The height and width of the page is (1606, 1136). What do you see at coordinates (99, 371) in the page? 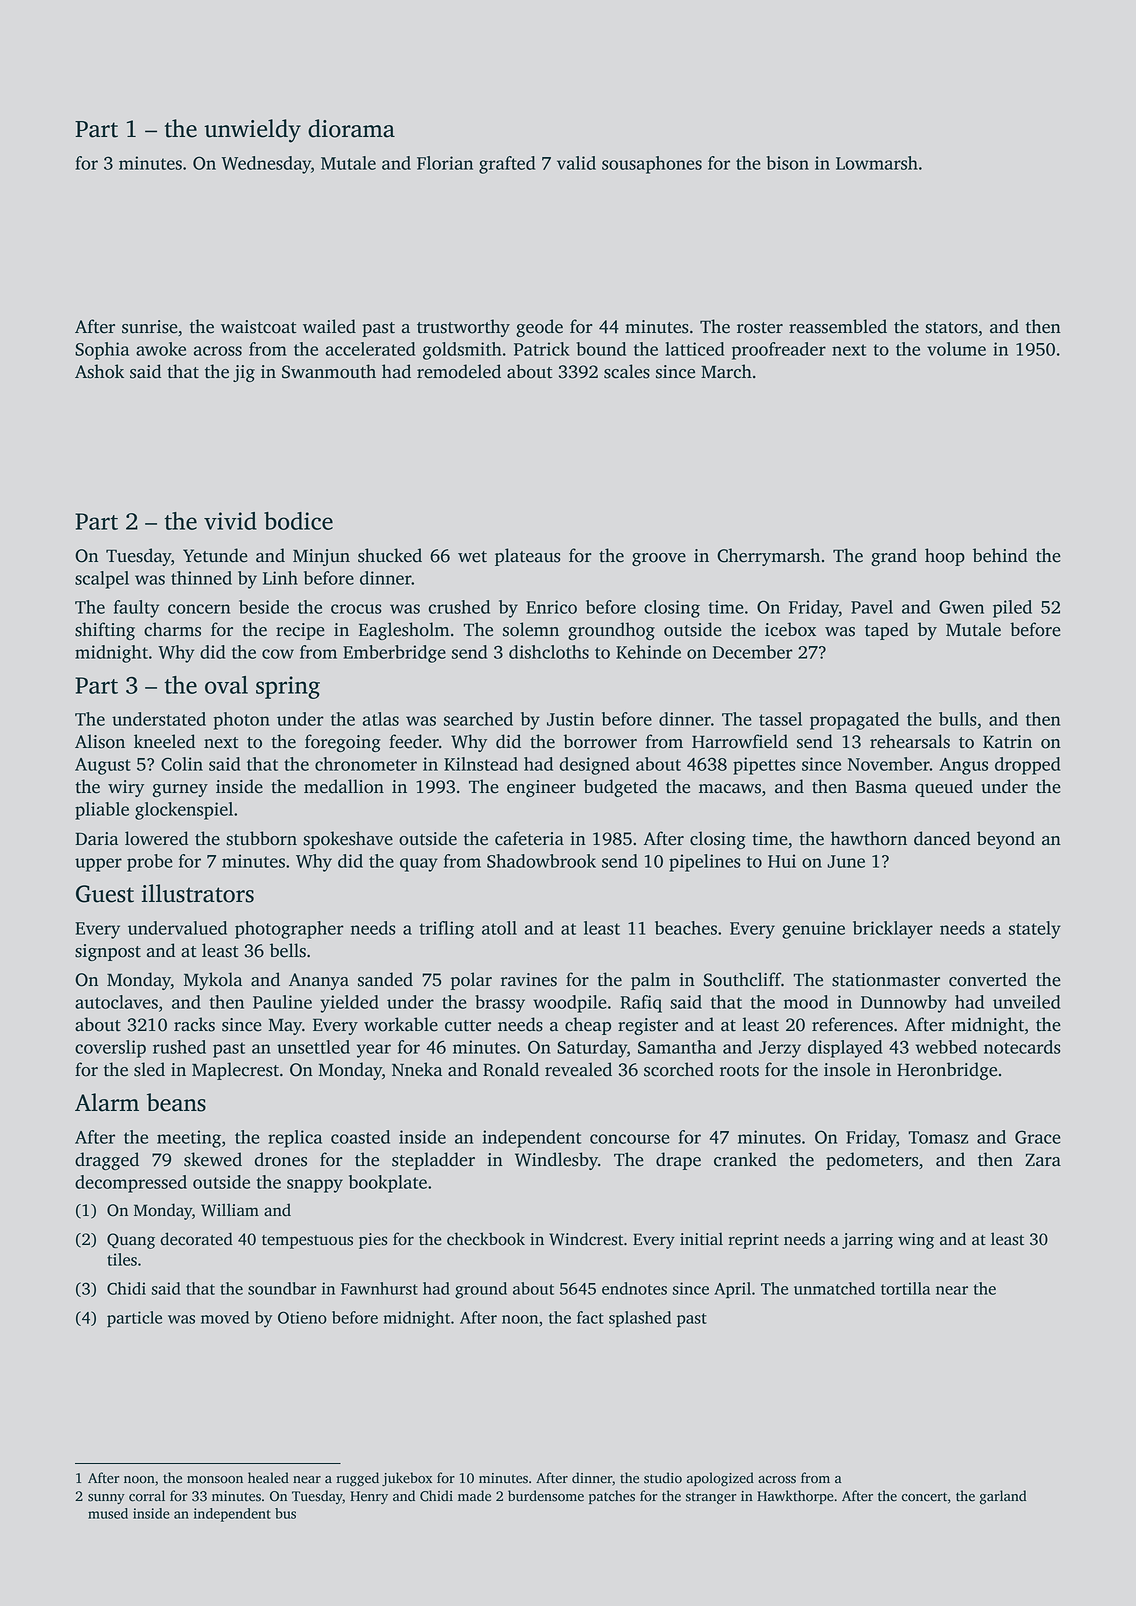
I see `Ashok` at bounding box center [99, 371].
